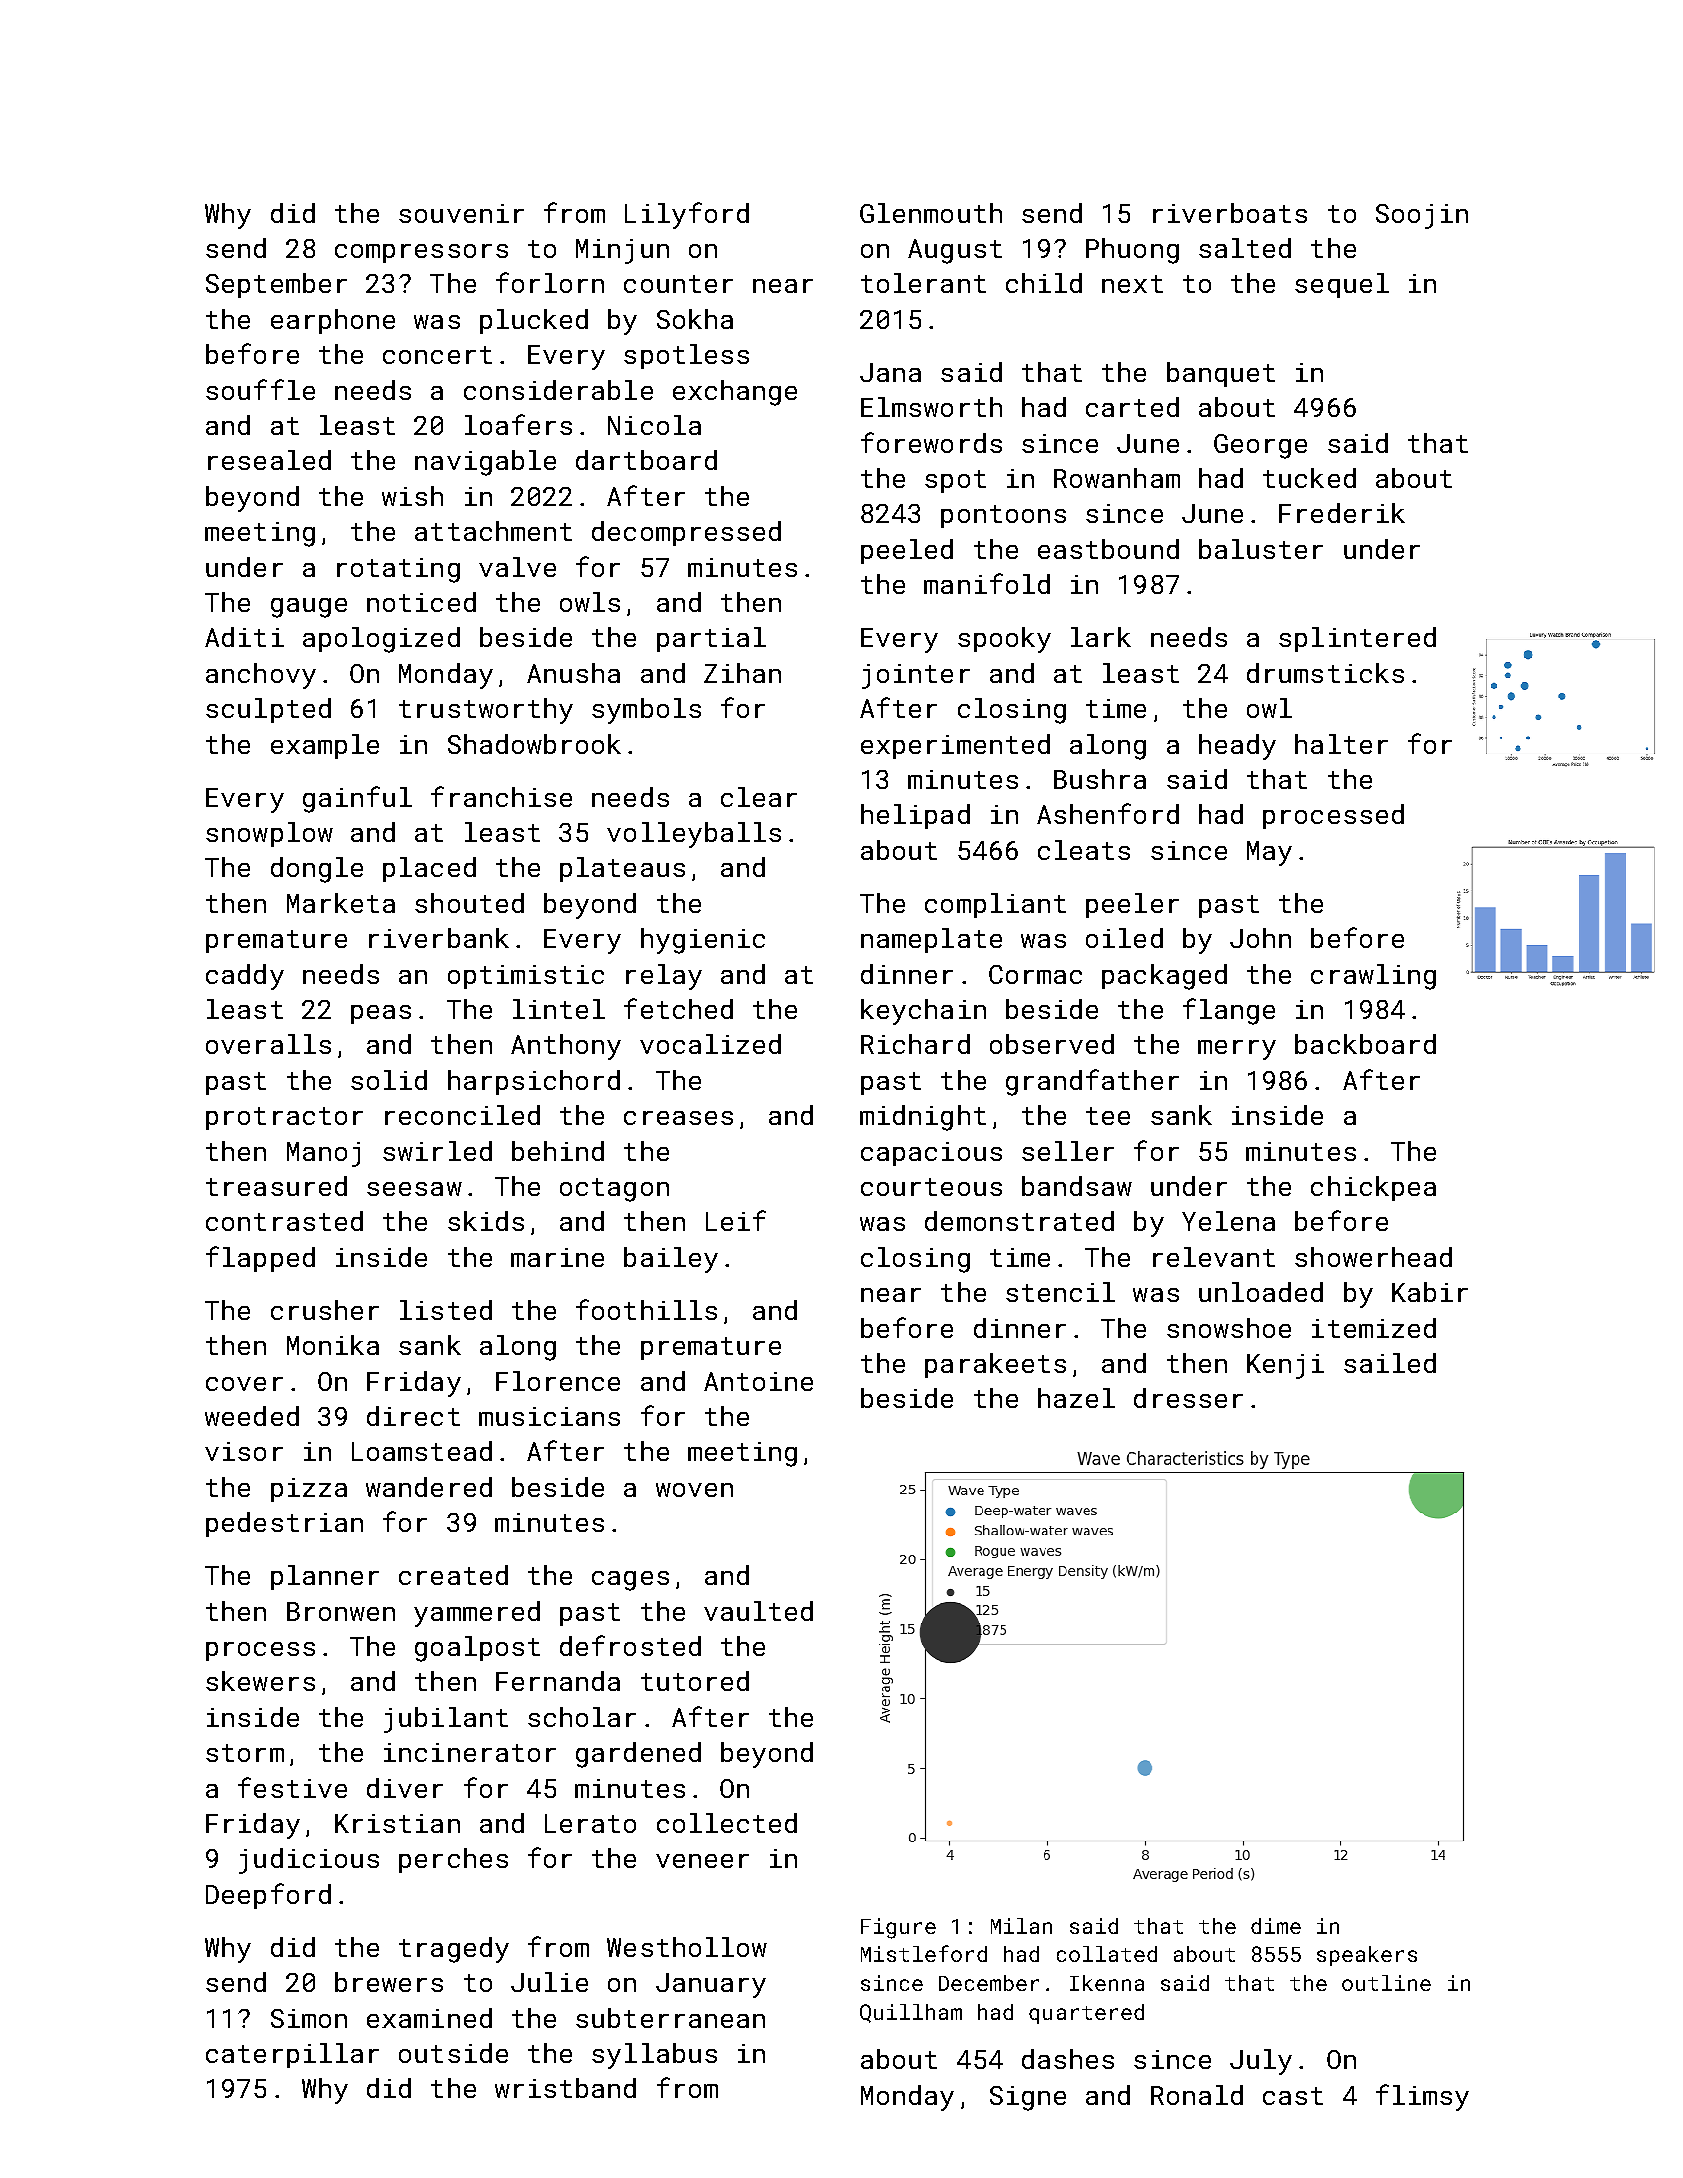 This screenshot has height=2178, width=1683. What do you see at coordinates (309, 2018) in the screenshot?
I see `Simon` at bounding box center [309, 2018].
